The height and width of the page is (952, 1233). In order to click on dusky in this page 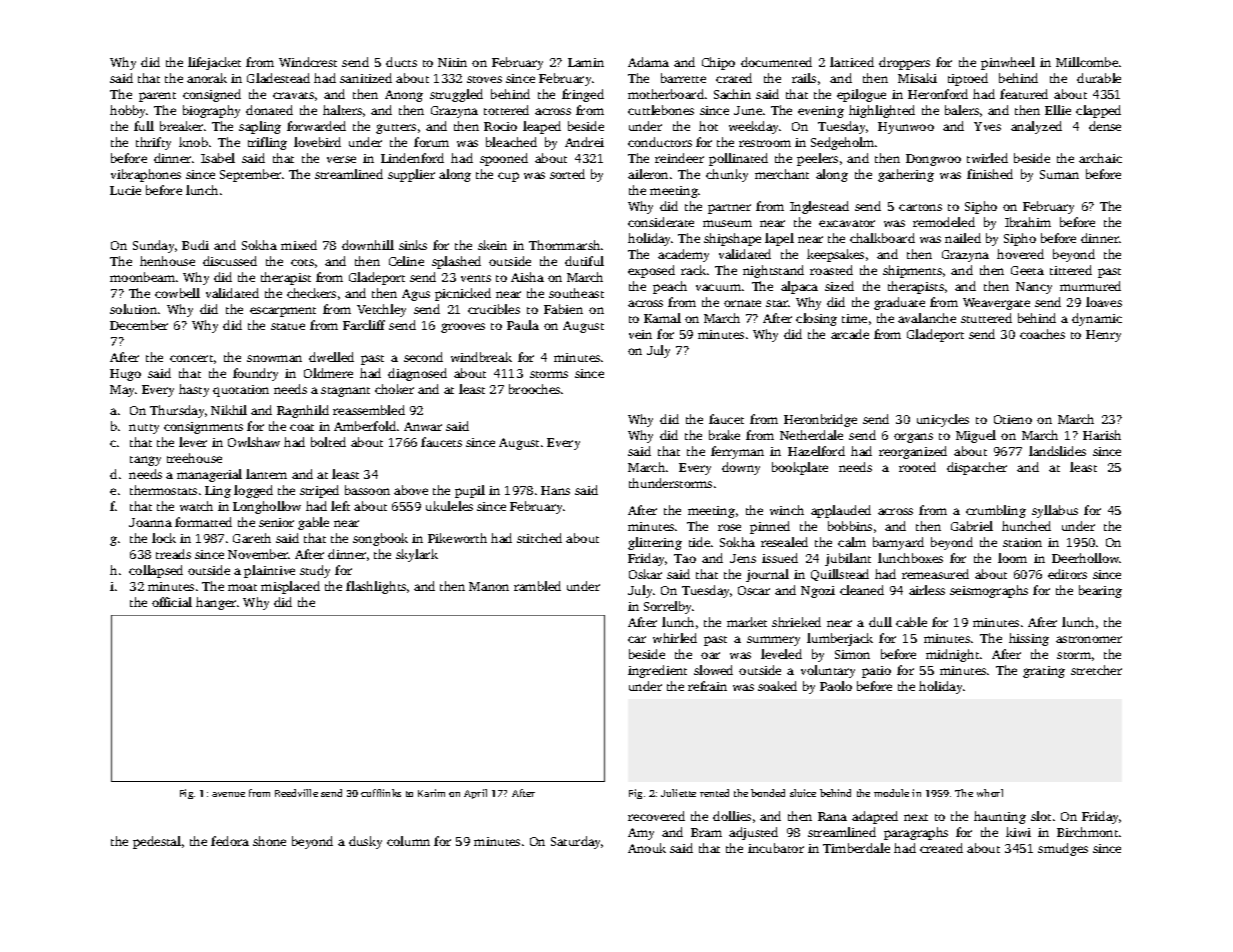, I will do `click(365, 842)`.
